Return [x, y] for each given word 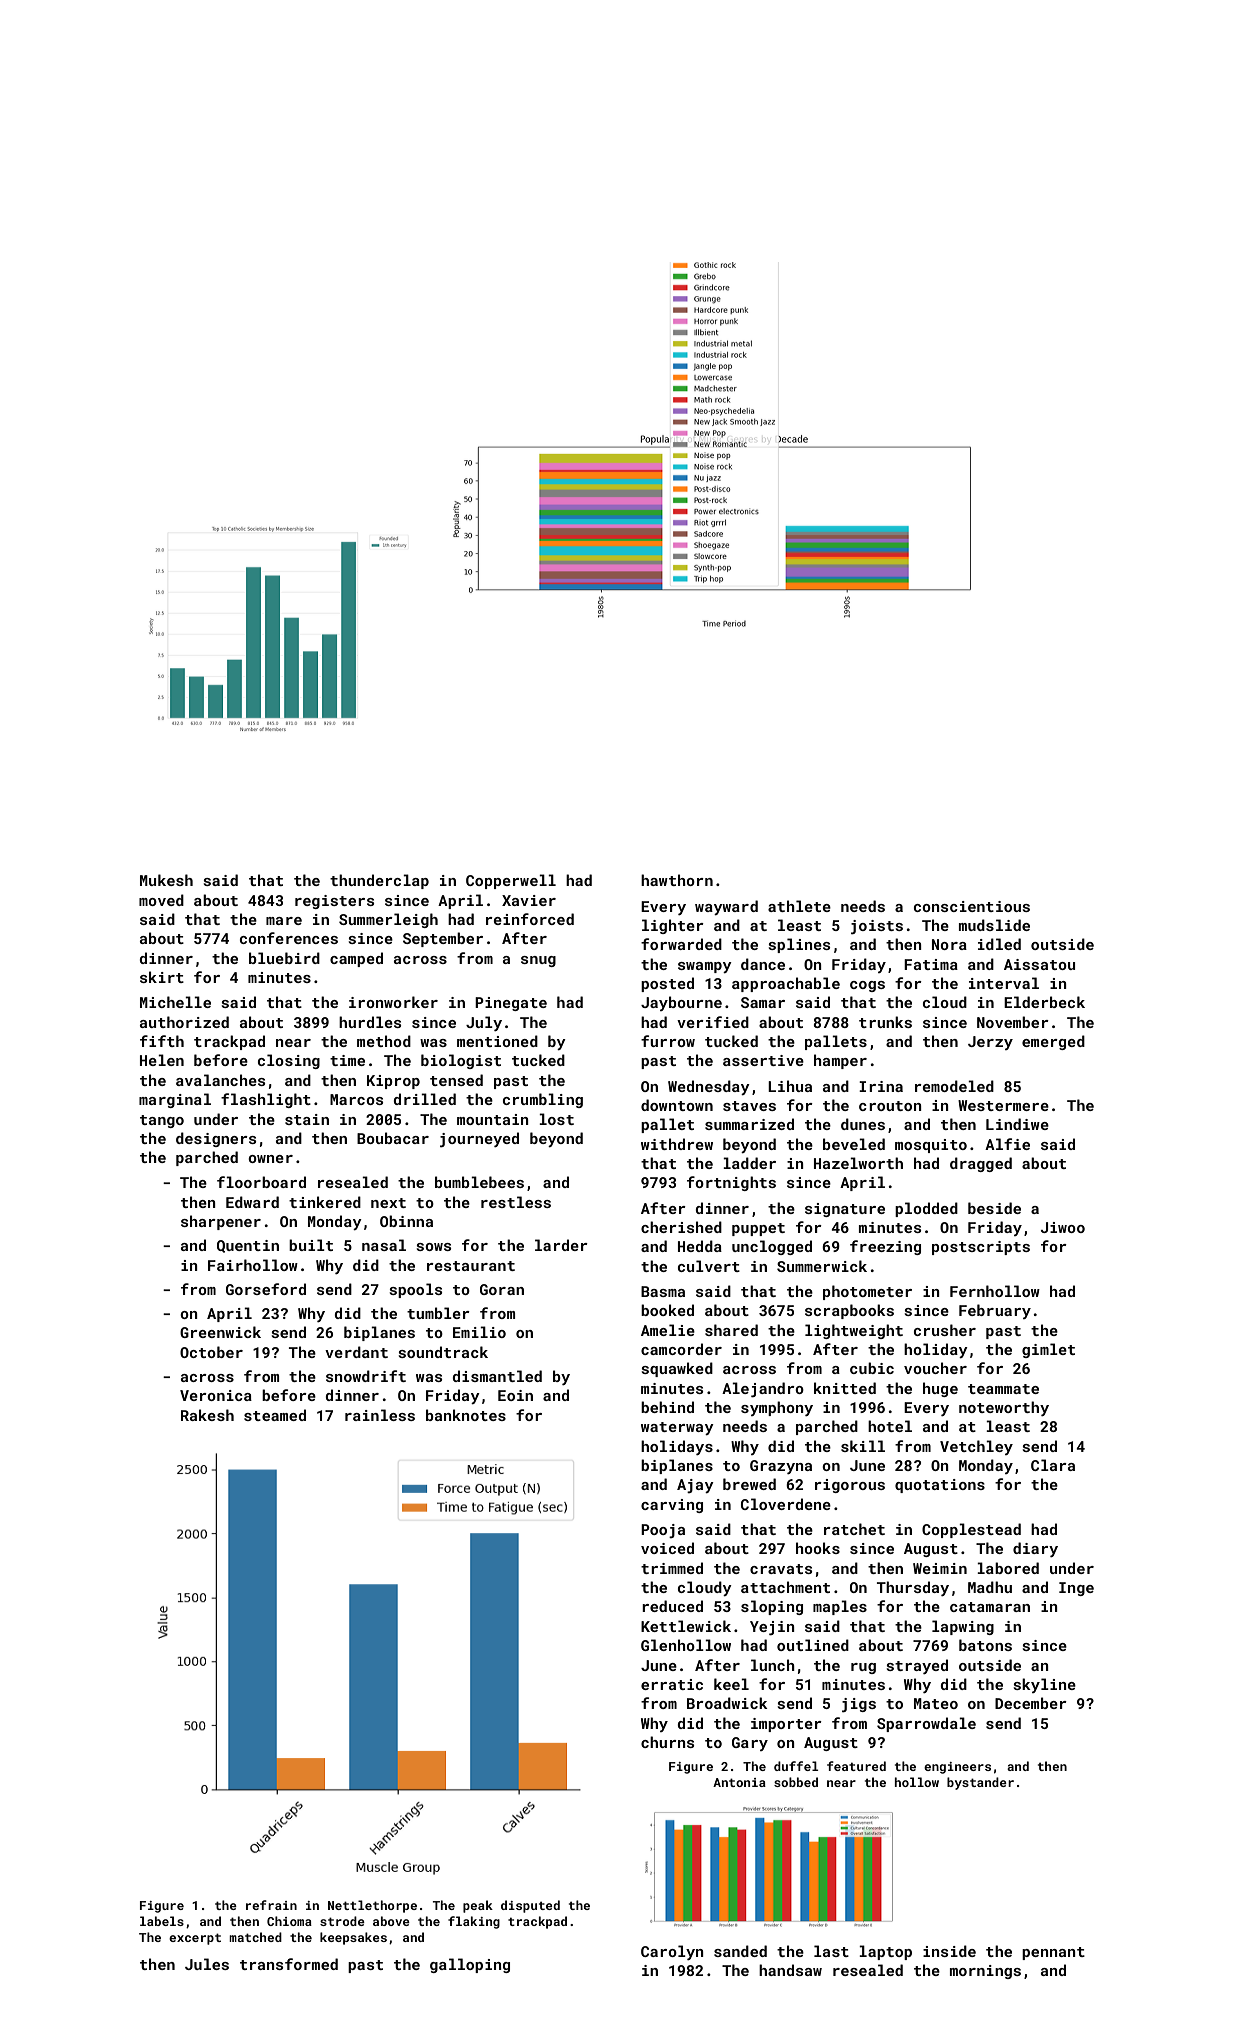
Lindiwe [1017, 1124]
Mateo [936, 1703]
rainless [380, 1415]
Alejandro [763, 1389]
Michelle [175, 1002]
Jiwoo [1063, 1227]
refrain [271, 1905]
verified [713, 1022]
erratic [672, 1684]
